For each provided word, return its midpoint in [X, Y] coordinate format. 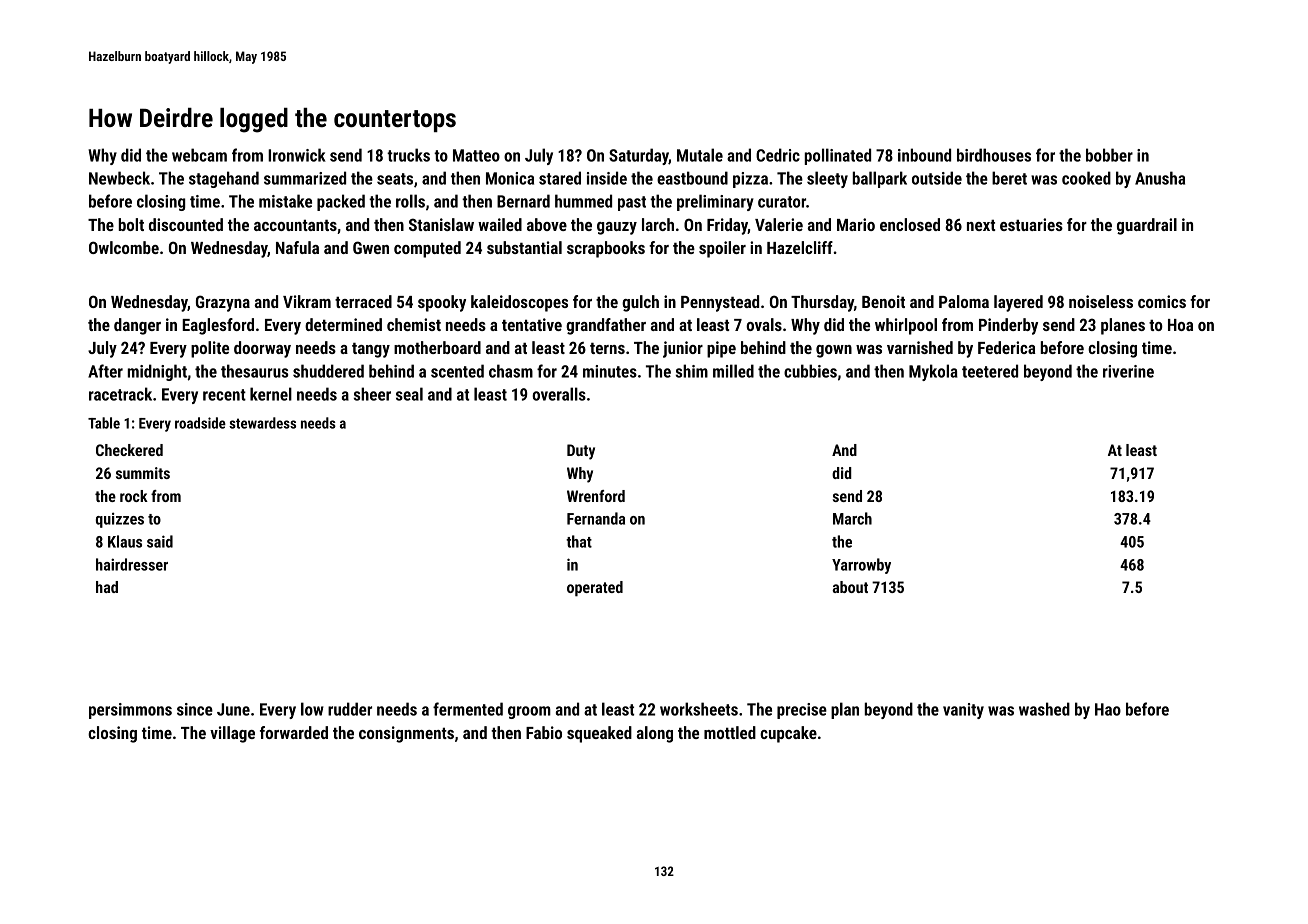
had [107, 587]
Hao [1108, 709]
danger [137, 326]
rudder [350, 709]
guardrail [1147, 226]
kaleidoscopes [519, 303]
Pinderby [1008, 326]
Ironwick [297, 155]
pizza [750, 180]
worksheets [699, 709]
